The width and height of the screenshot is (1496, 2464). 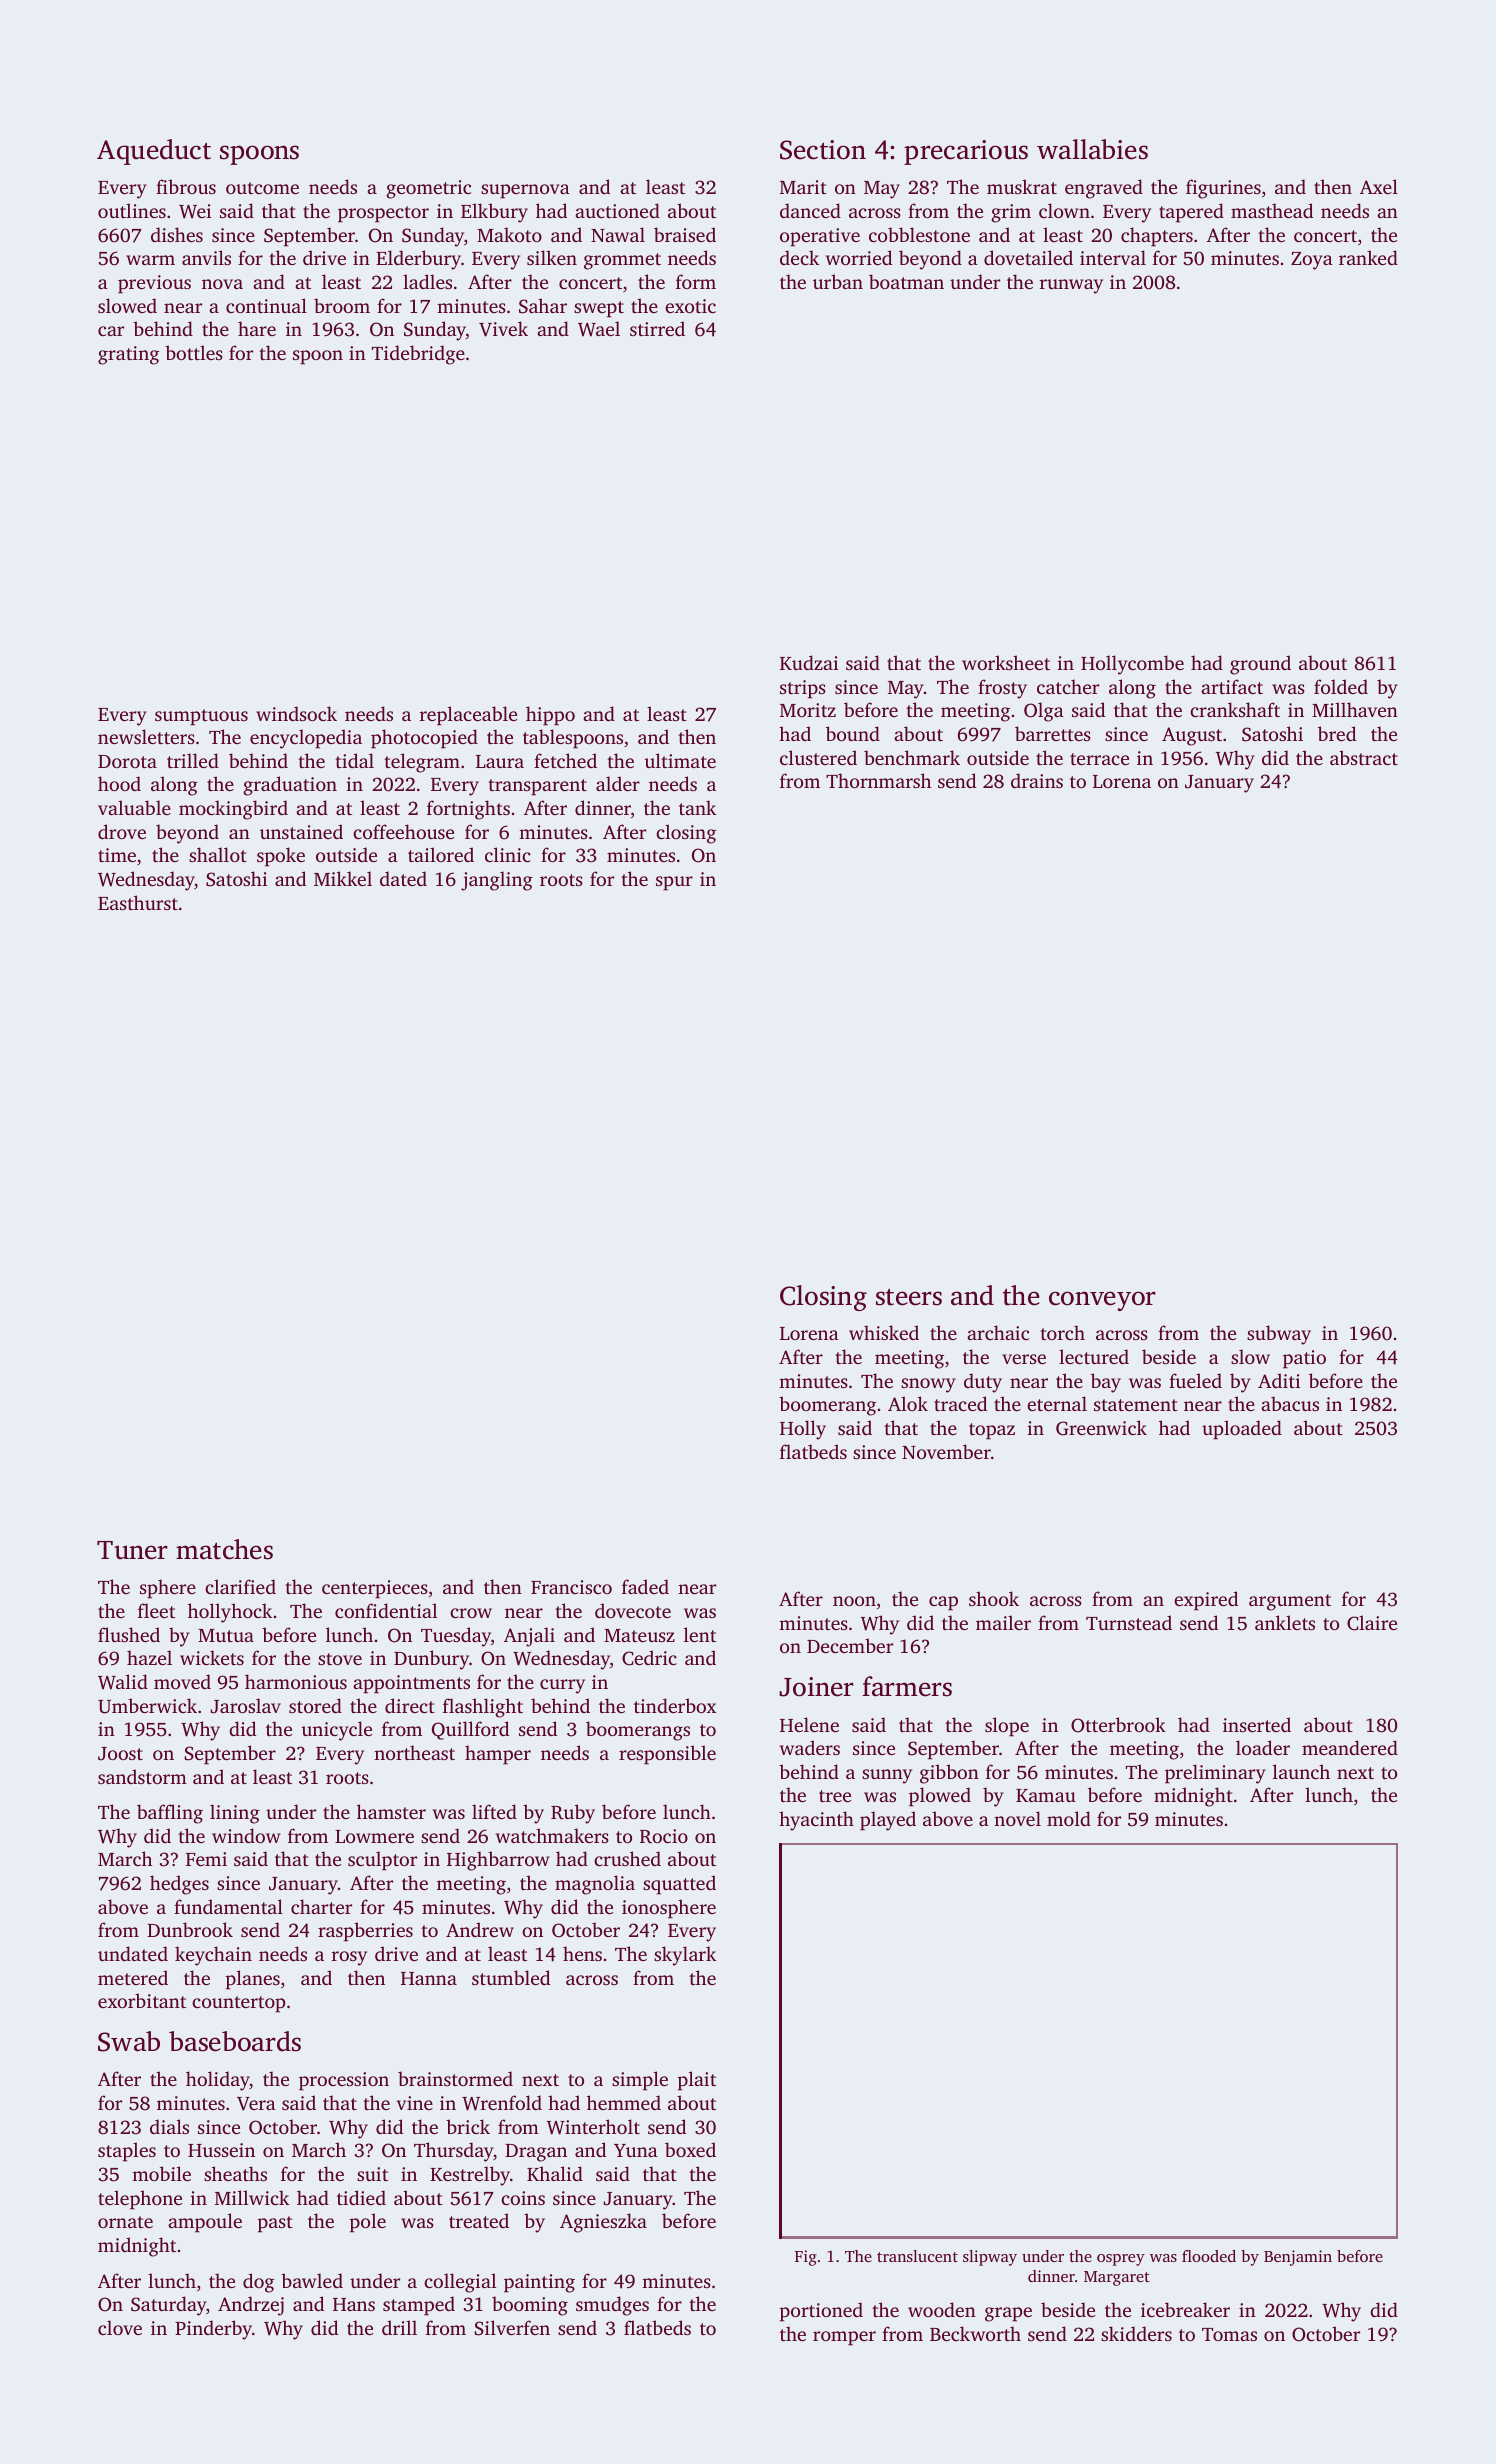 What do you see at coordinates (120, 2327) in the screenshot?
I see `clove` at bounding box center [120, 2327].
